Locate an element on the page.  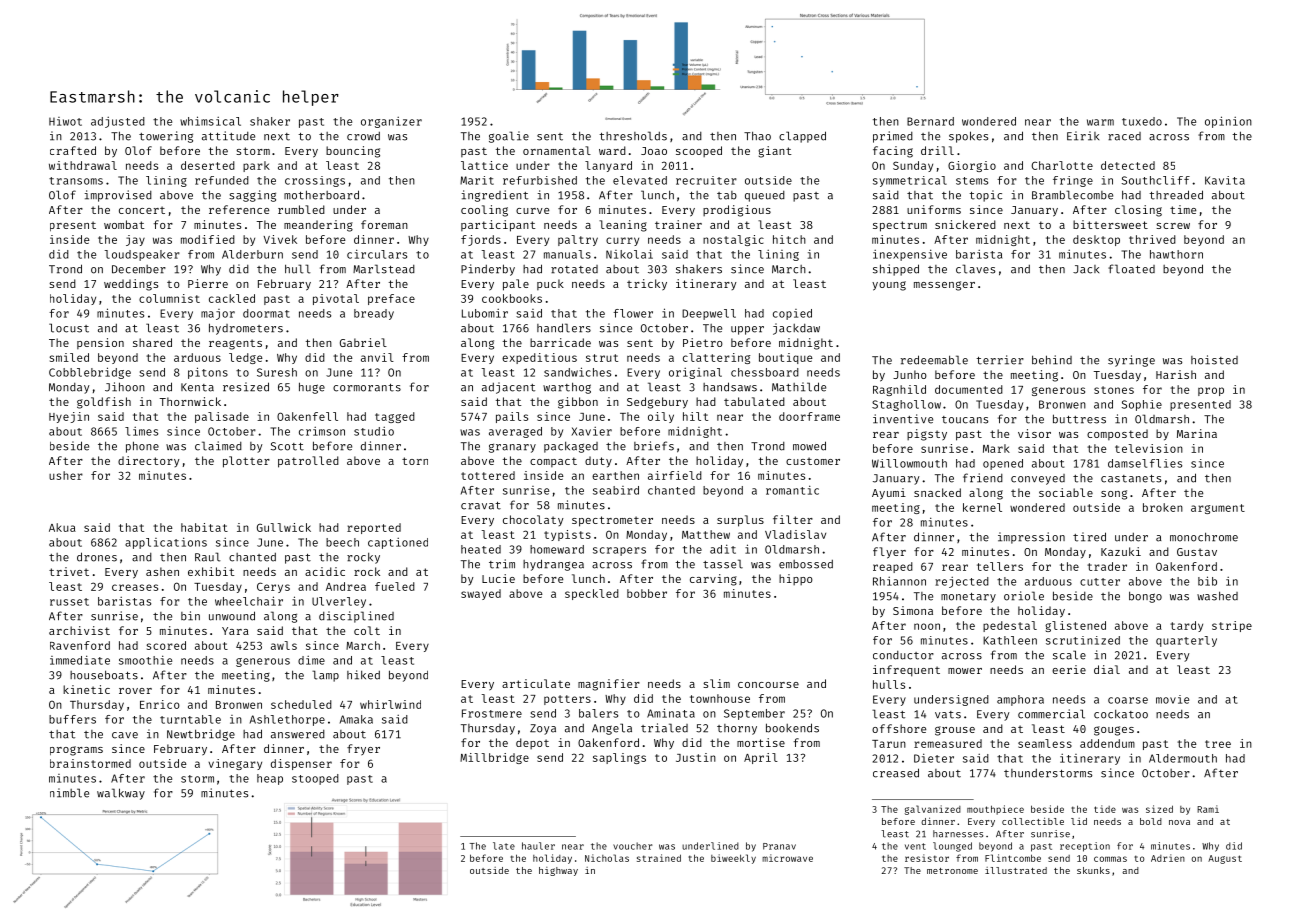
granary is located at coordinates (512, 448).
